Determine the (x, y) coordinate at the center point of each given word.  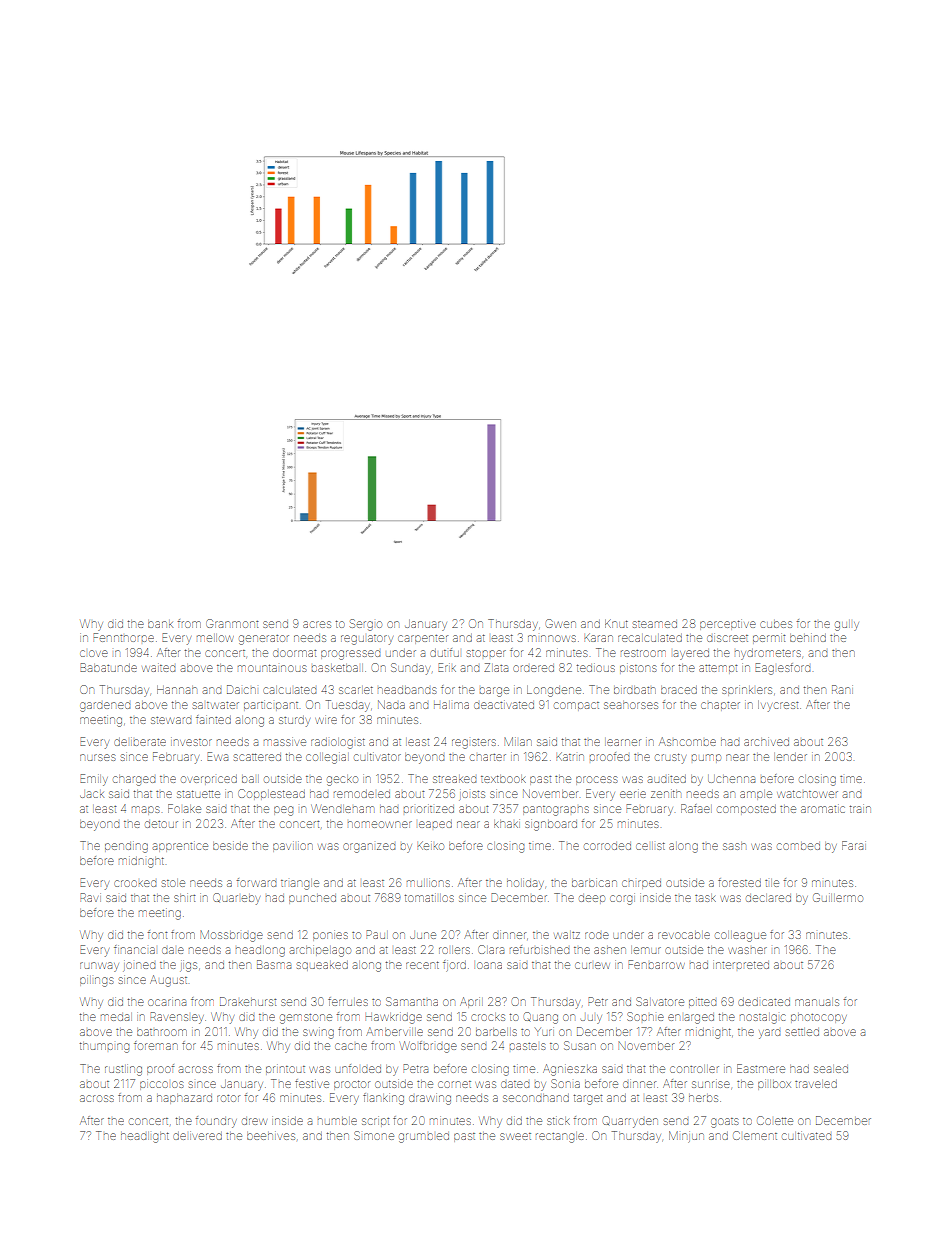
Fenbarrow (656, 964)
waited (158, 668)
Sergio (366, 625)
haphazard (184, 1099)
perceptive (728, 625)
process (596, 780)
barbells (496, 1032)
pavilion (293, 847)
